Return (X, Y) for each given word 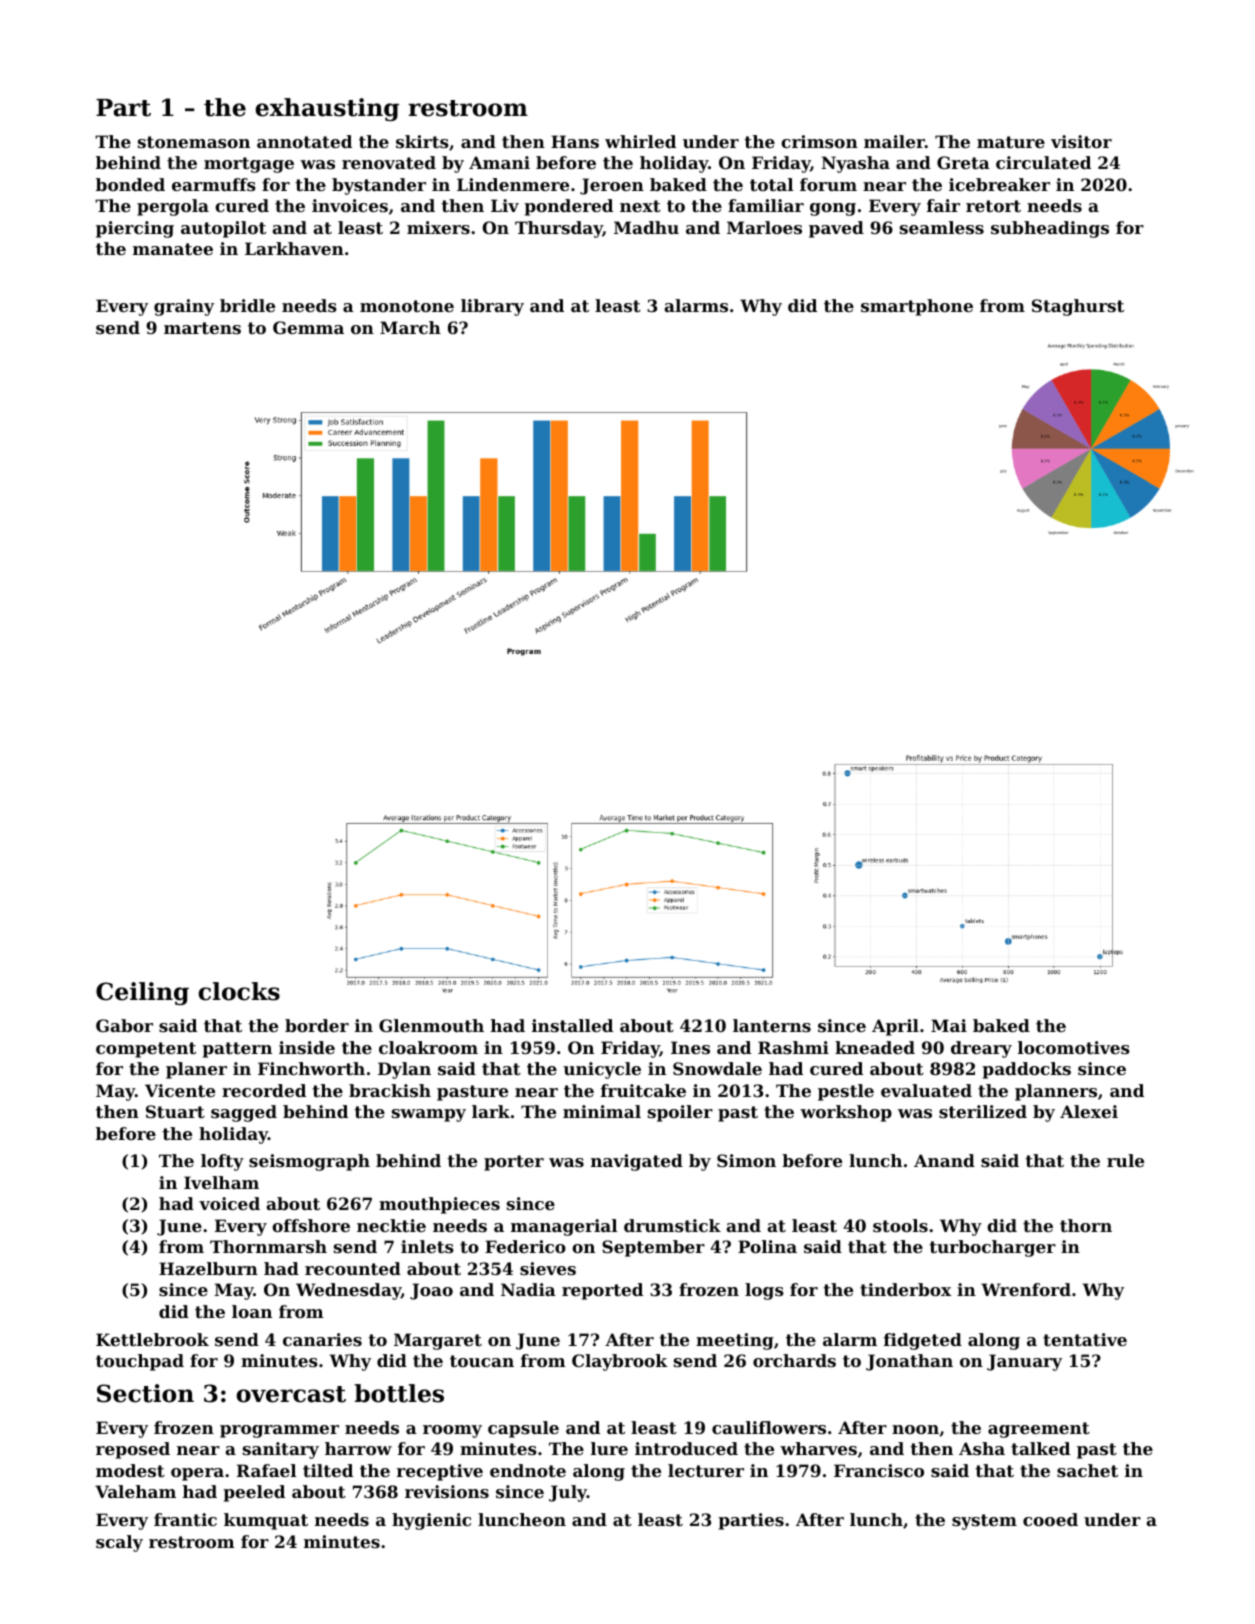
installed (572, 1025)
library (492, 307)
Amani (499, 162)
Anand (944, 1160)
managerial (564, 1227)
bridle (247, 305)
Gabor (124, 1025)
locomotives (1074, 1047)
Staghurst (1078, 307)
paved (836, 229)
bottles (399, 1393)
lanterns (772, 1025)
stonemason (194, 142)
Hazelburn (208, 1268)
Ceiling (142, 993)
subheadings (1050, 229)
